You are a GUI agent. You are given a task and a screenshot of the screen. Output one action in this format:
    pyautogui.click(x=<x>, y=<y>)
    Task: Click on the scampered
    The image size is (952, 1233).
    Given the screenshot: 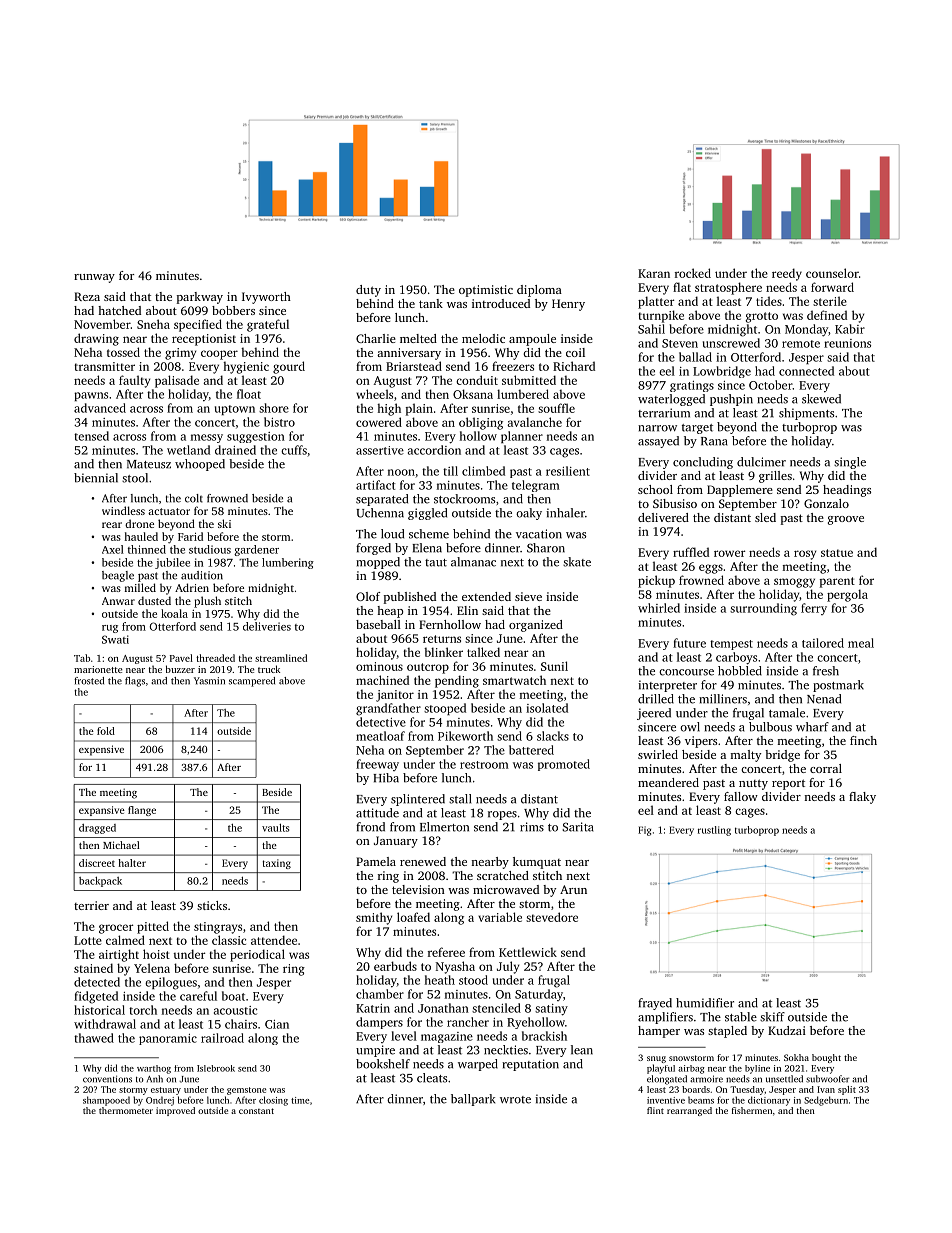 What is the action you would take?
    pyautogui.click(x=252, y=682)
